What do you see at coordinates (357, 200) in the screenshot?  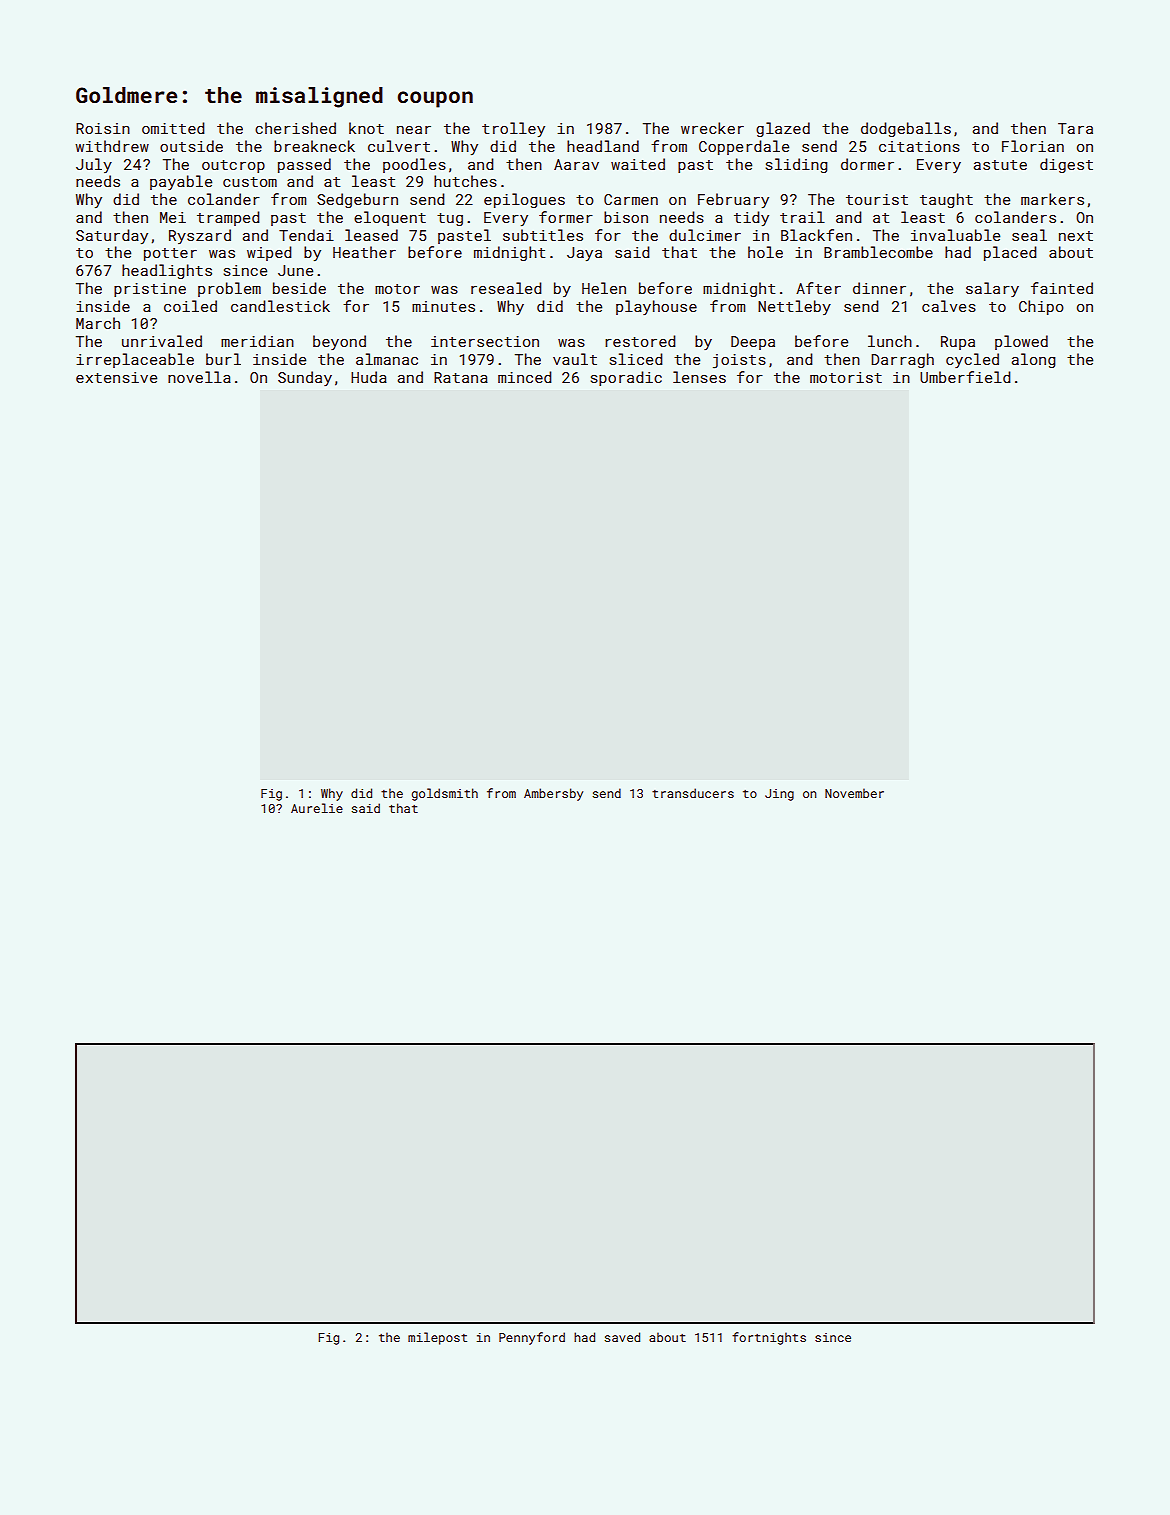 I see `Sedgeburn` at bounding box center [357, 200].
